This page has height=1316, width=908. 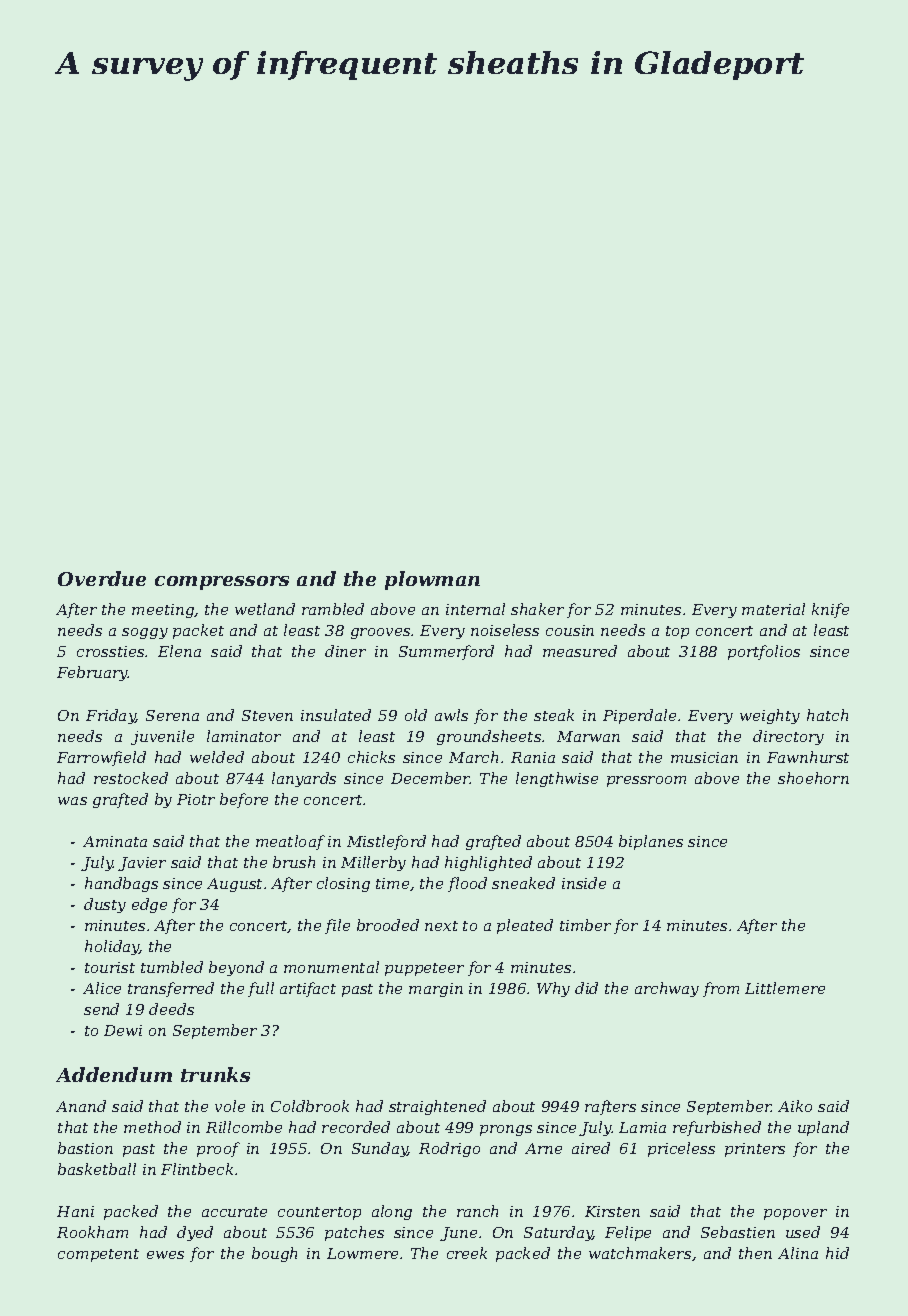 What do you see at coordinates (244, 736) in the page?
I see `laminator` at bounding box center [244, 736].
